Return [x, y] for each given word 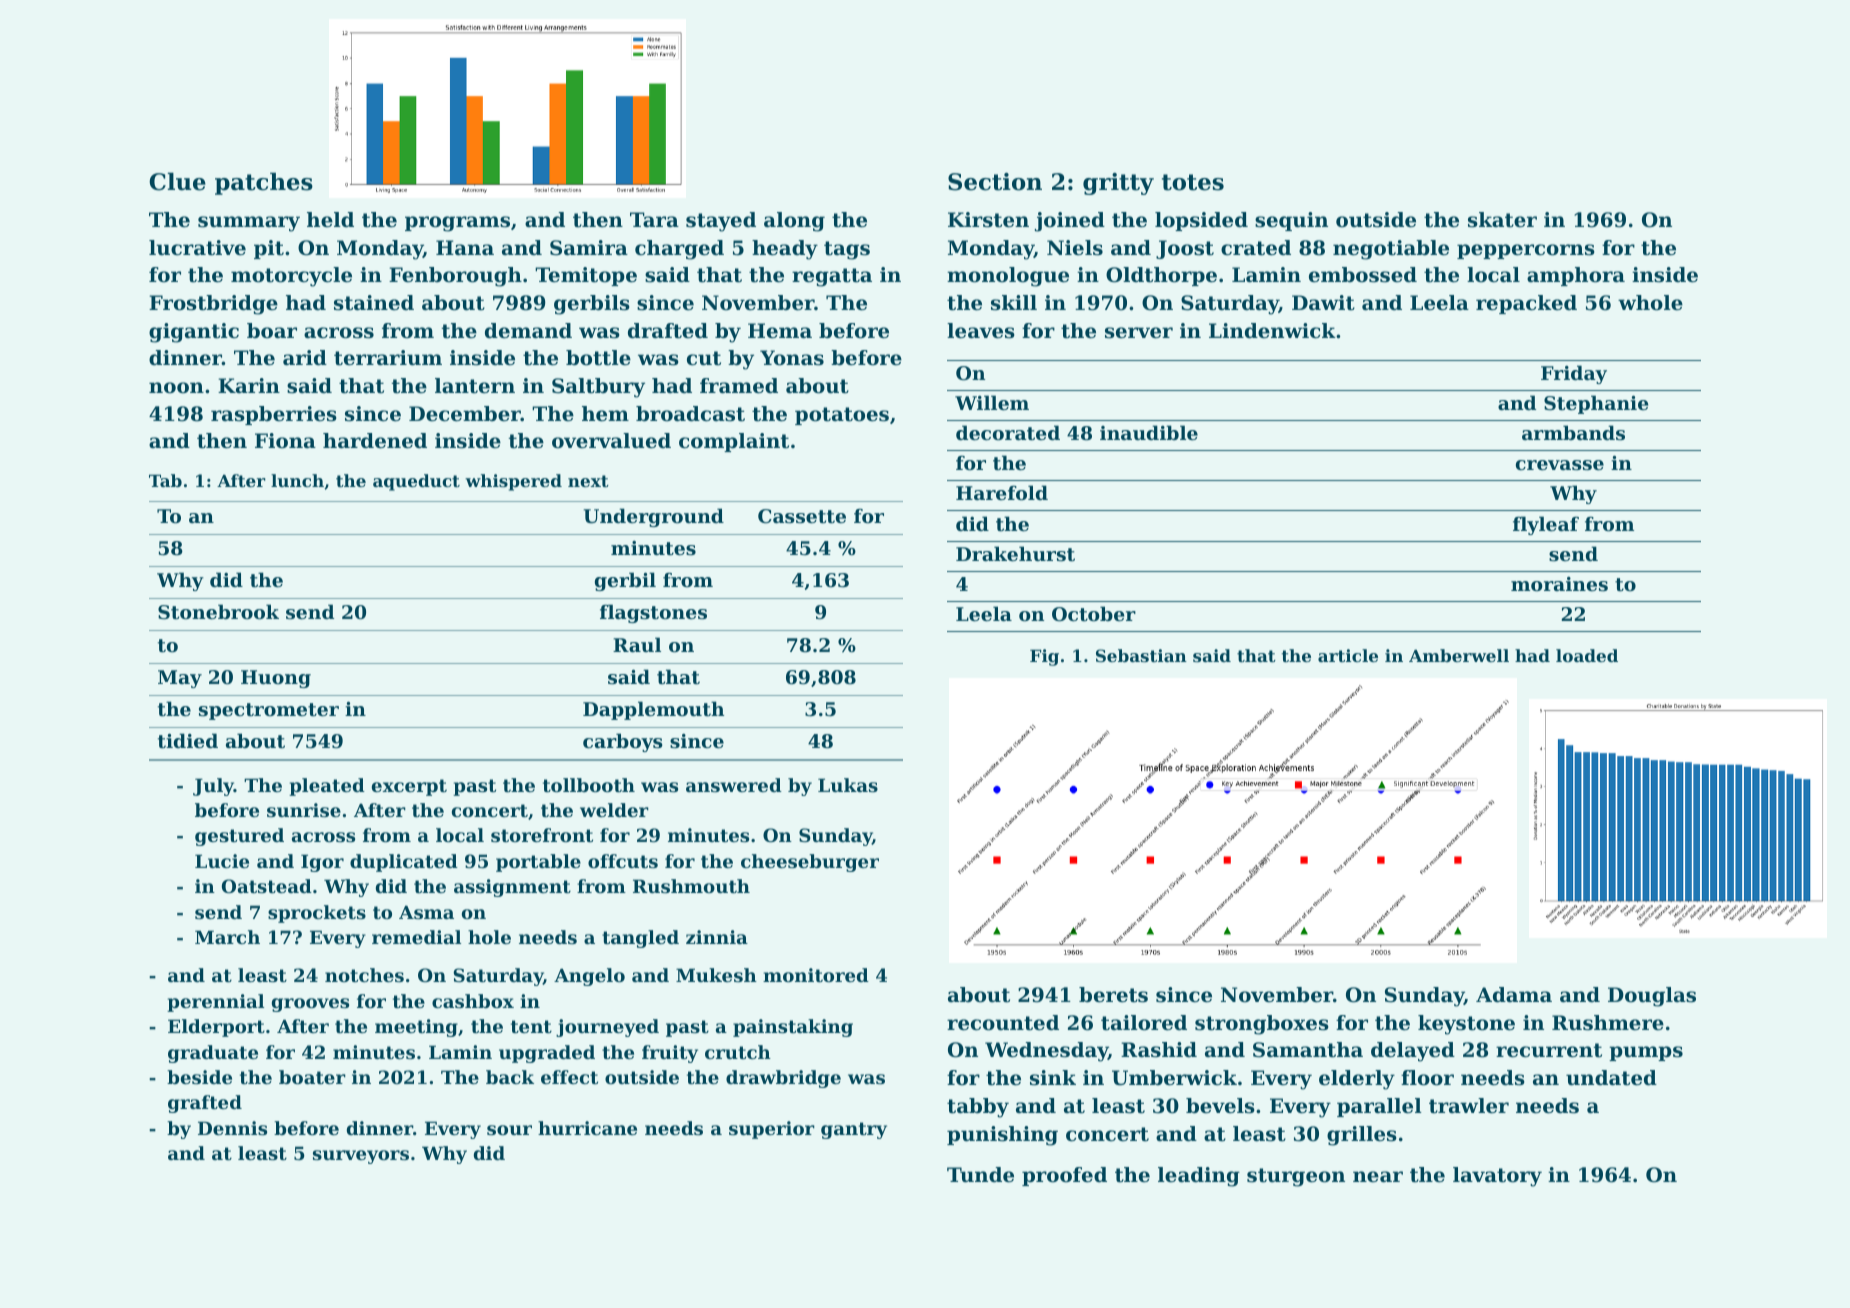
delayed [1413, 1052]
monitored [816, 975]
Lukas [848, 785]
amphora [1576, 276]
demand [528, 331]
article [1348, 655]
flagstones [653, 613]
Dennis [232, 1128]
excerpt [409, 787]
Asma [426, 912]
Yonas [792, 358]
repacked [1526, 304]
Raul [637, 644]
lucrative [197, 248]
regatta [832, 277]
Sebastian [1141, 655]
